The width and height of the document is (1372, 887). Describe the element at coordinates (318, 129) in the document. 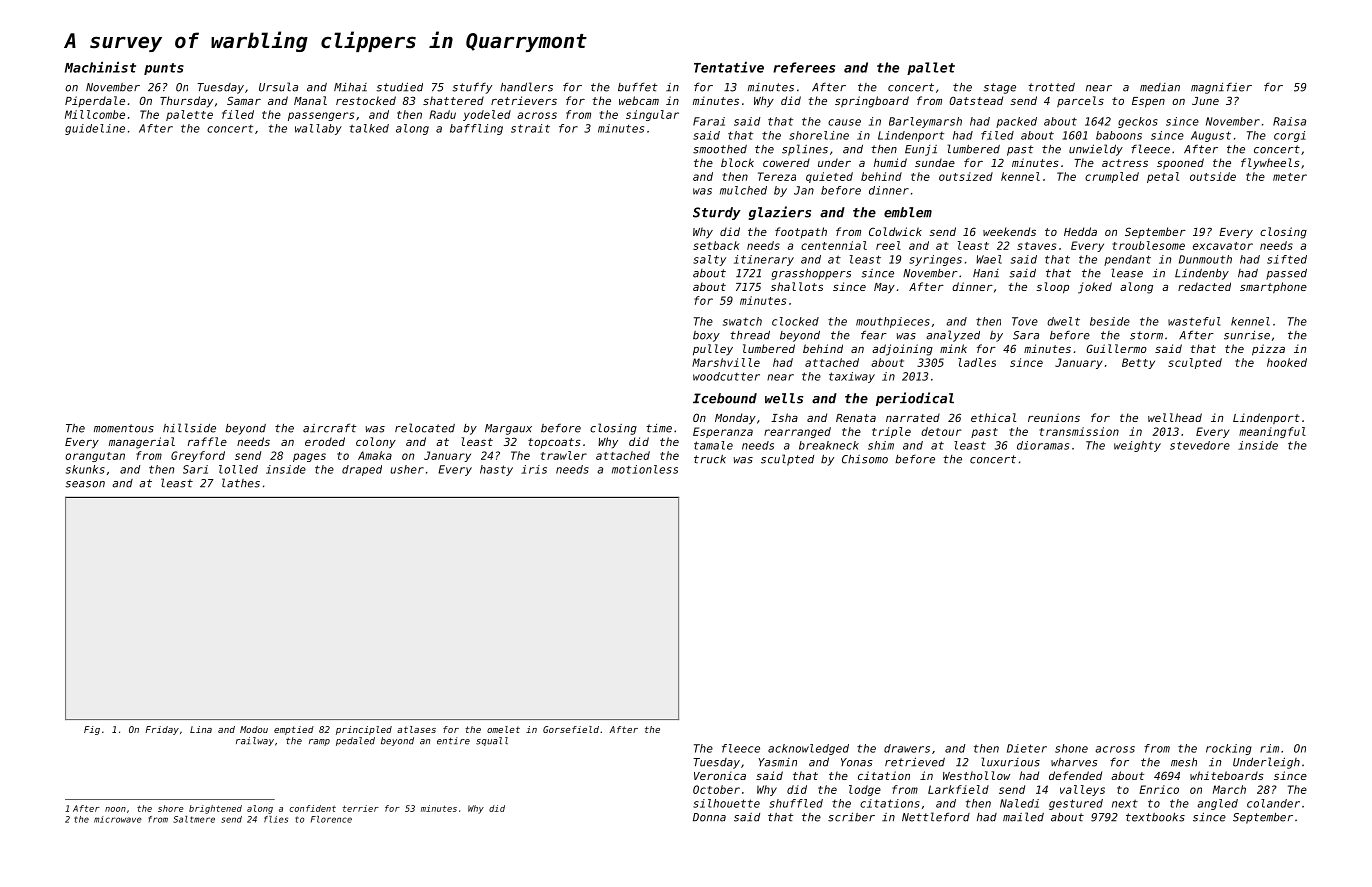

I see `wallaby` at that location.
